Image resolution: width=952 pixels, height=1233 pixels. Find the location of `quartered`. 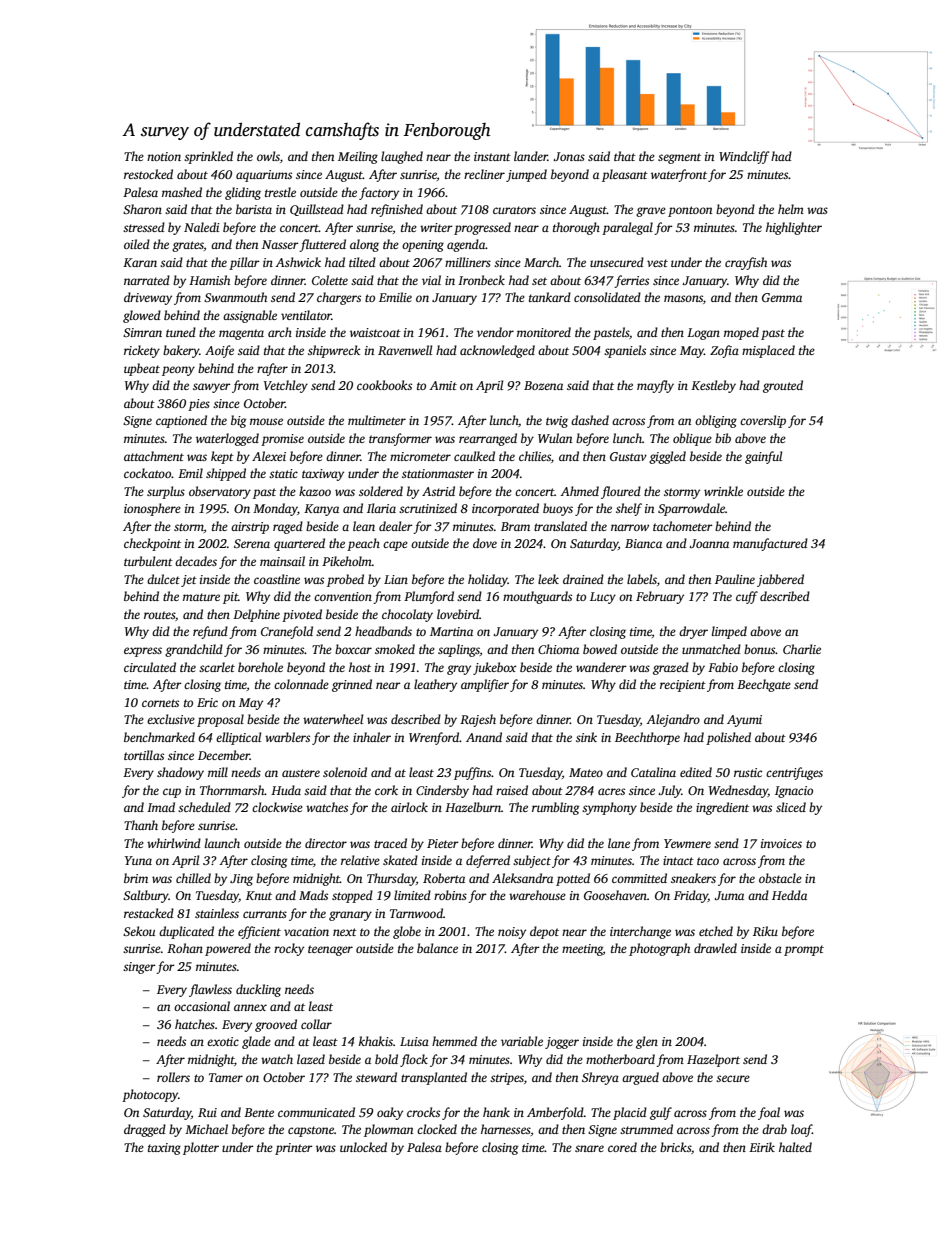

quartered is located at coordinates (299, 544).
